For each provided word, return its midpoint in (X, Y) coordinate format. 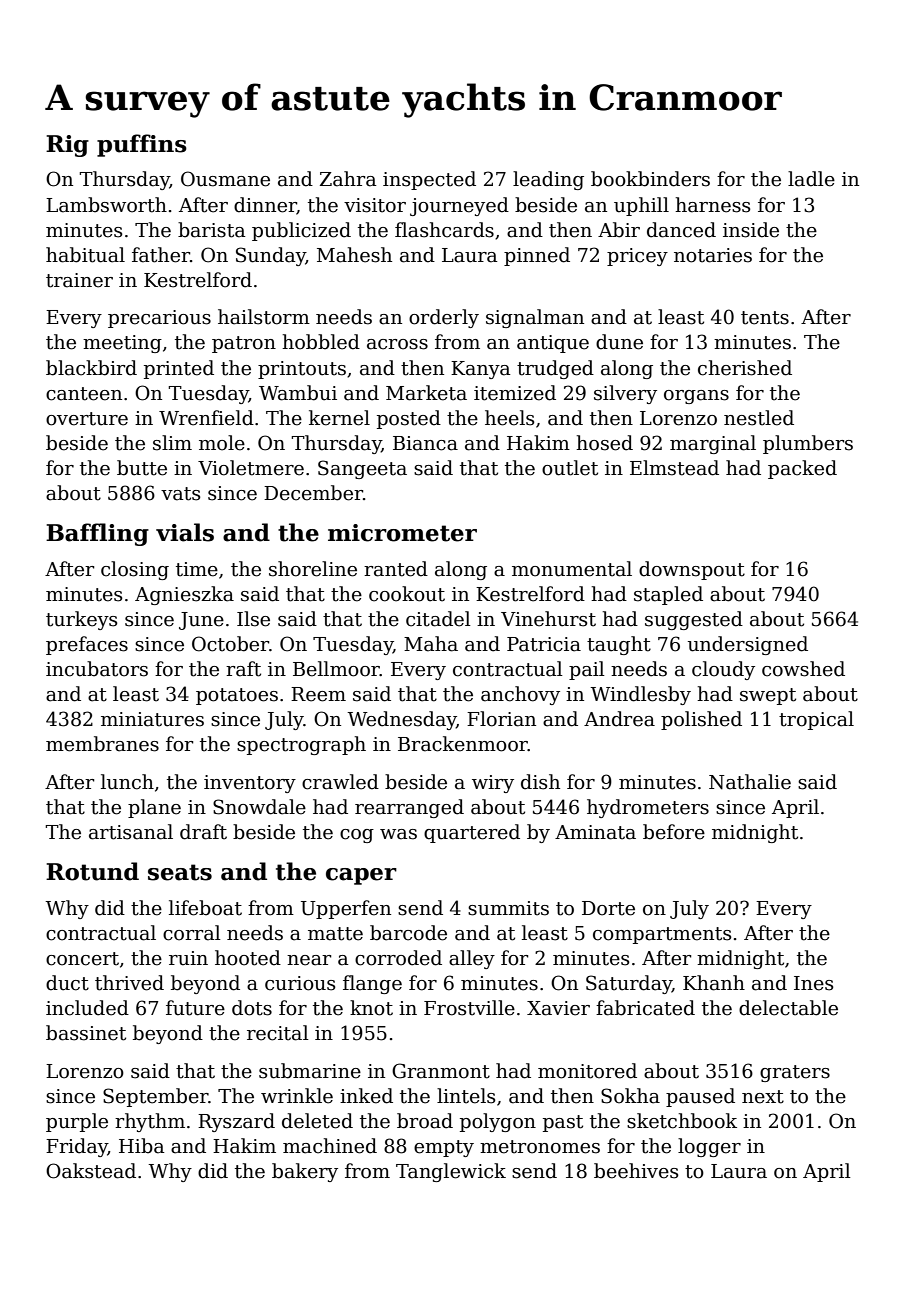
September (155, 1097)
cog (357, 836)
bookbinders (650, 179)
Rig (67, 146)
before (674, 832)
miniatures (152, 719)
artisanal (131, 832)
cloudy (723, 670)
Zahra (348, 179)
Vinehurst (548, 619)
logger (709, 1147)
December (313, 493)
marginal (713, 444)
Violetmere (251, 468)
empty (444, 1148)
